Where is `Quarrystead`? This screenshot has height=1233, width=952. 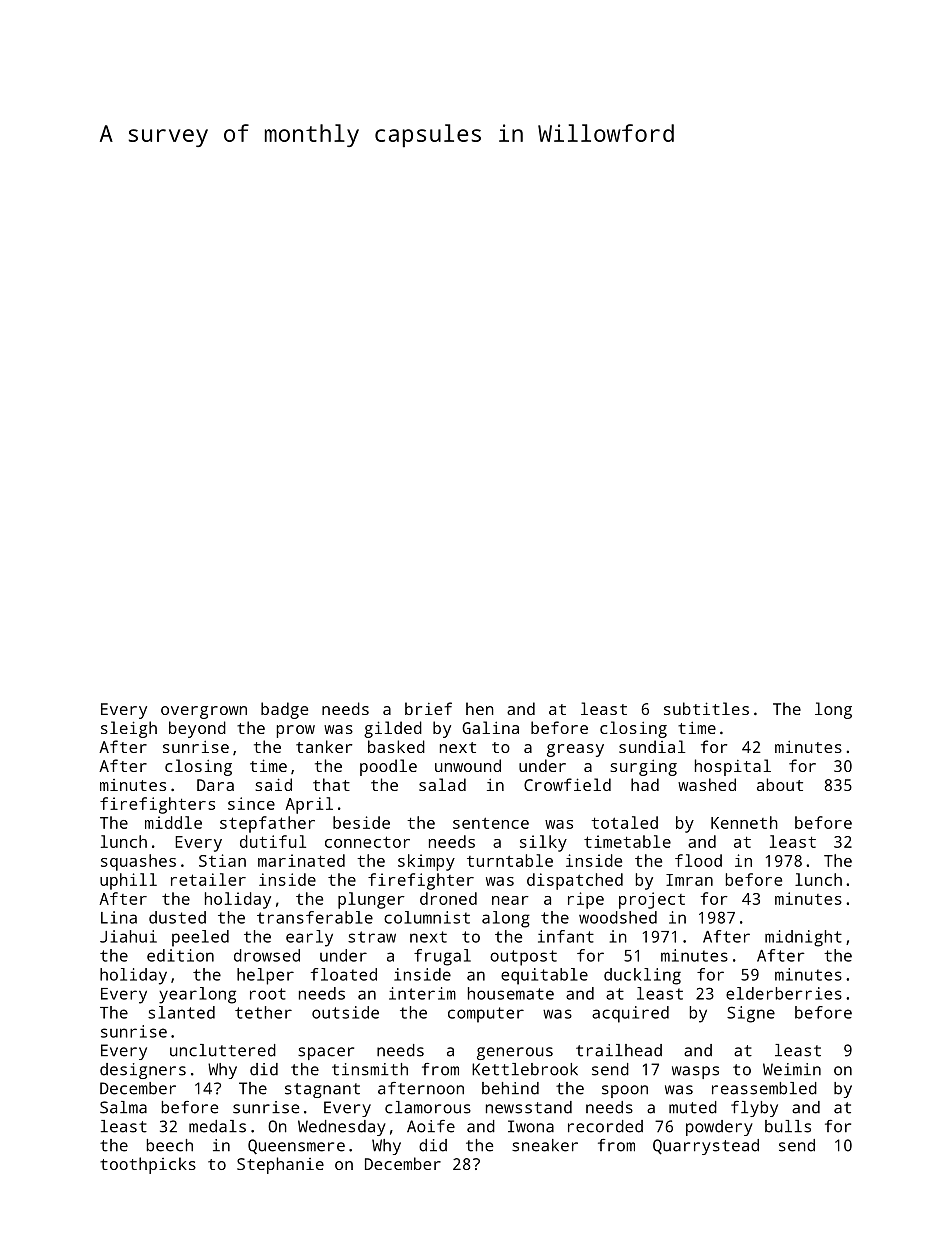
Quarrystead is located at coordinates (706, 1147).
